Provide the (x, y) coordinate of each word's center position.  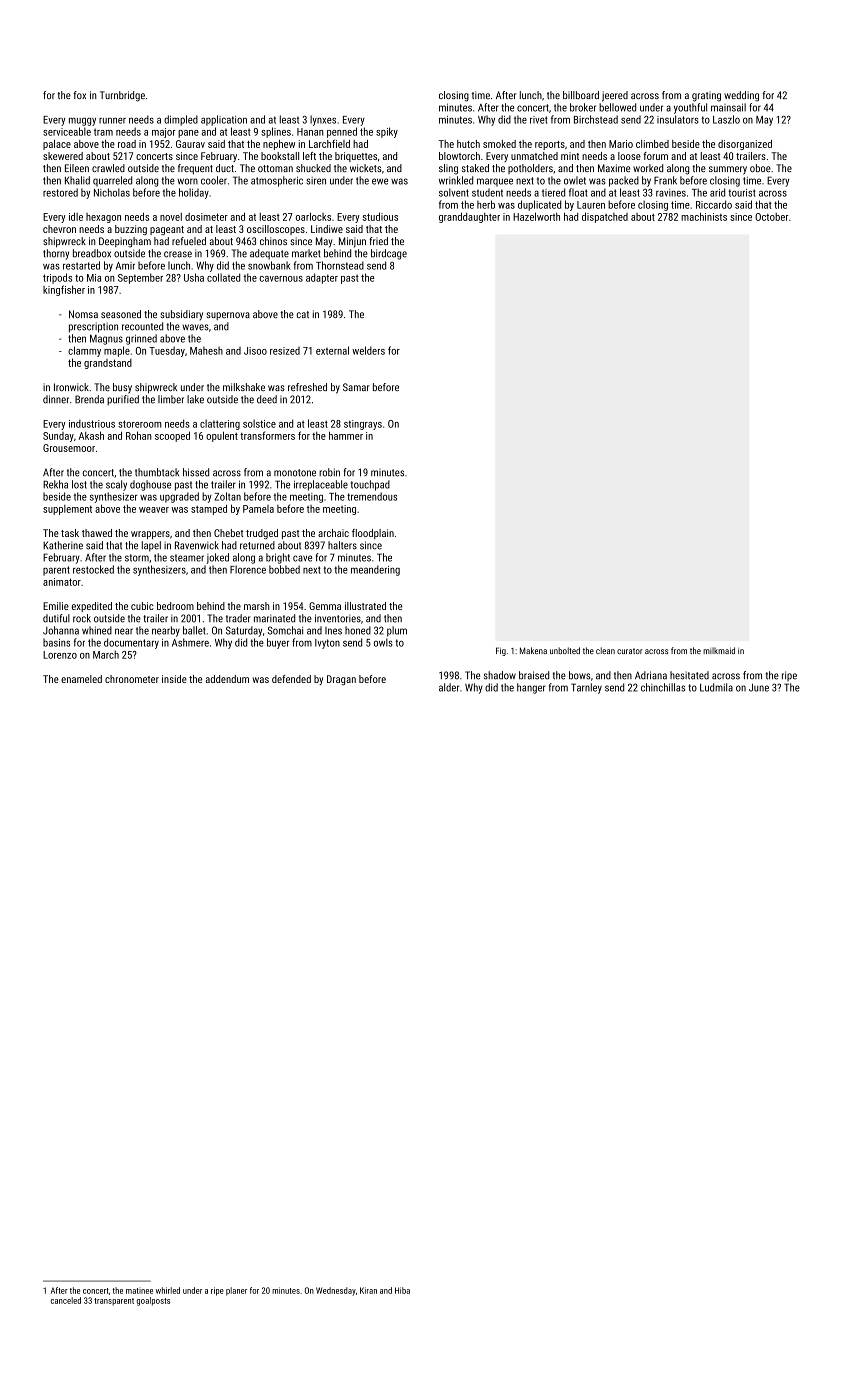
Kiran (368, 1290)
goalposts (153, 1301)
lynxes (323, 120)
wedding (741, 96)
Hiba (402, 1290)
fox (80, 95)
